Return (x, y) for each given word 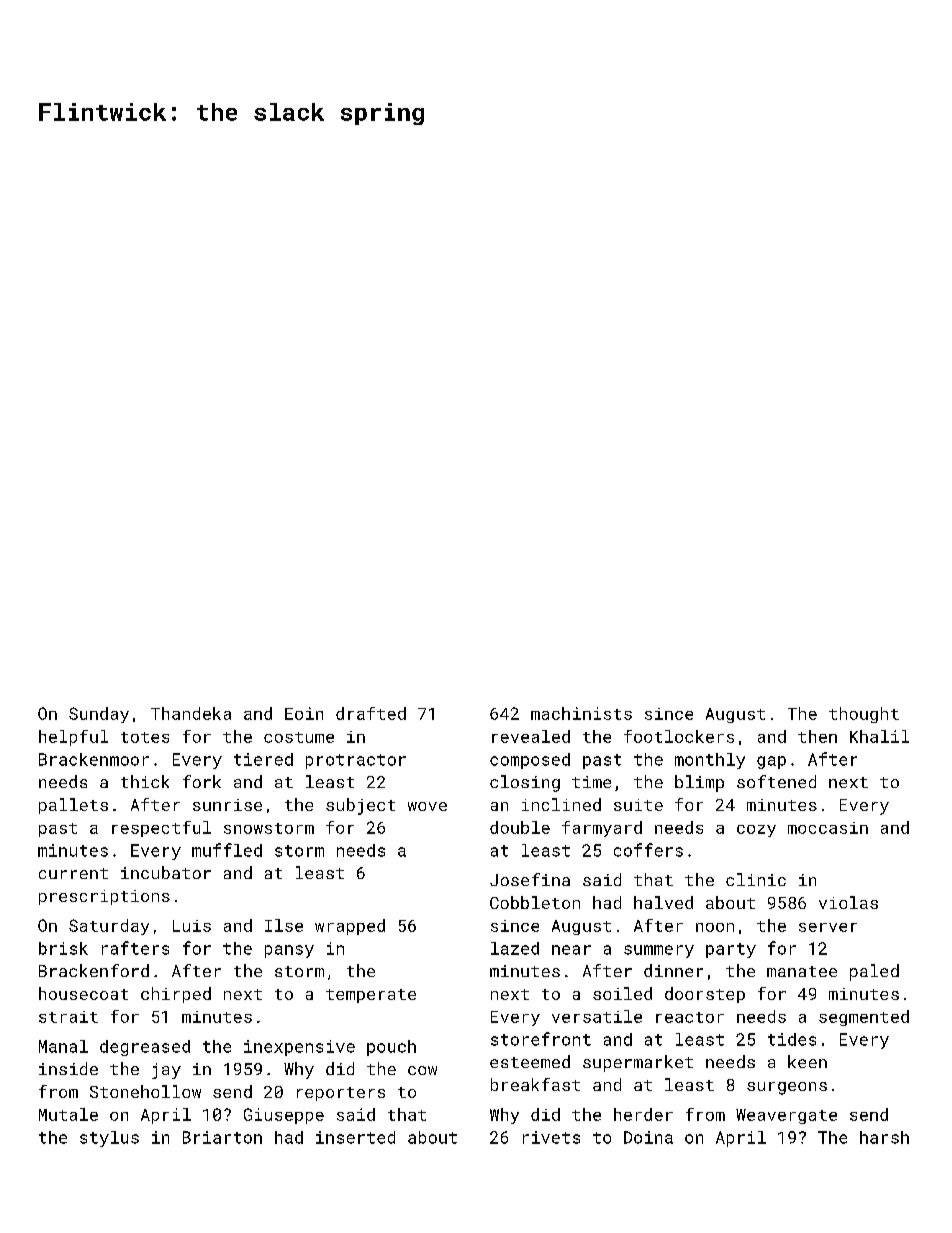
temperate (371, 996)
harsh (884, 1137)
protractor (356, 761)
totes (145, 737)
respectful (161, 829)
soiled (622, 993)
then (817, 736)
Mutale (68, 1114)
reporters (341, 1094)
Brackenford (94, 970)
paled (874, 972)
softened (776, 781)
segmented (864, 1018)
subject (360, 806)
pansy (289, 951)
